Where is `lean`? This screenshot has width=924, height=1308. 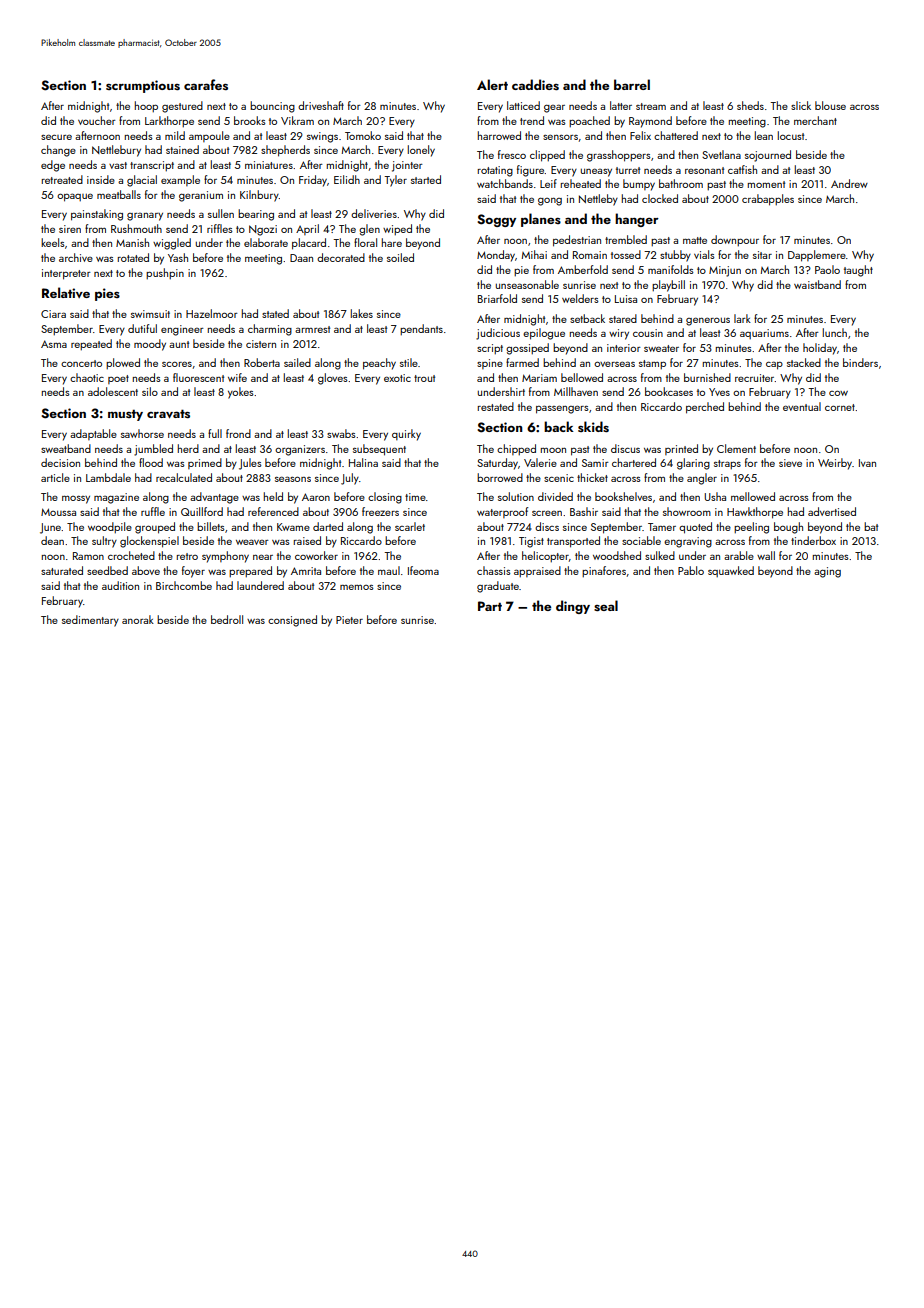 lean is located at coordinates (764, 135).
